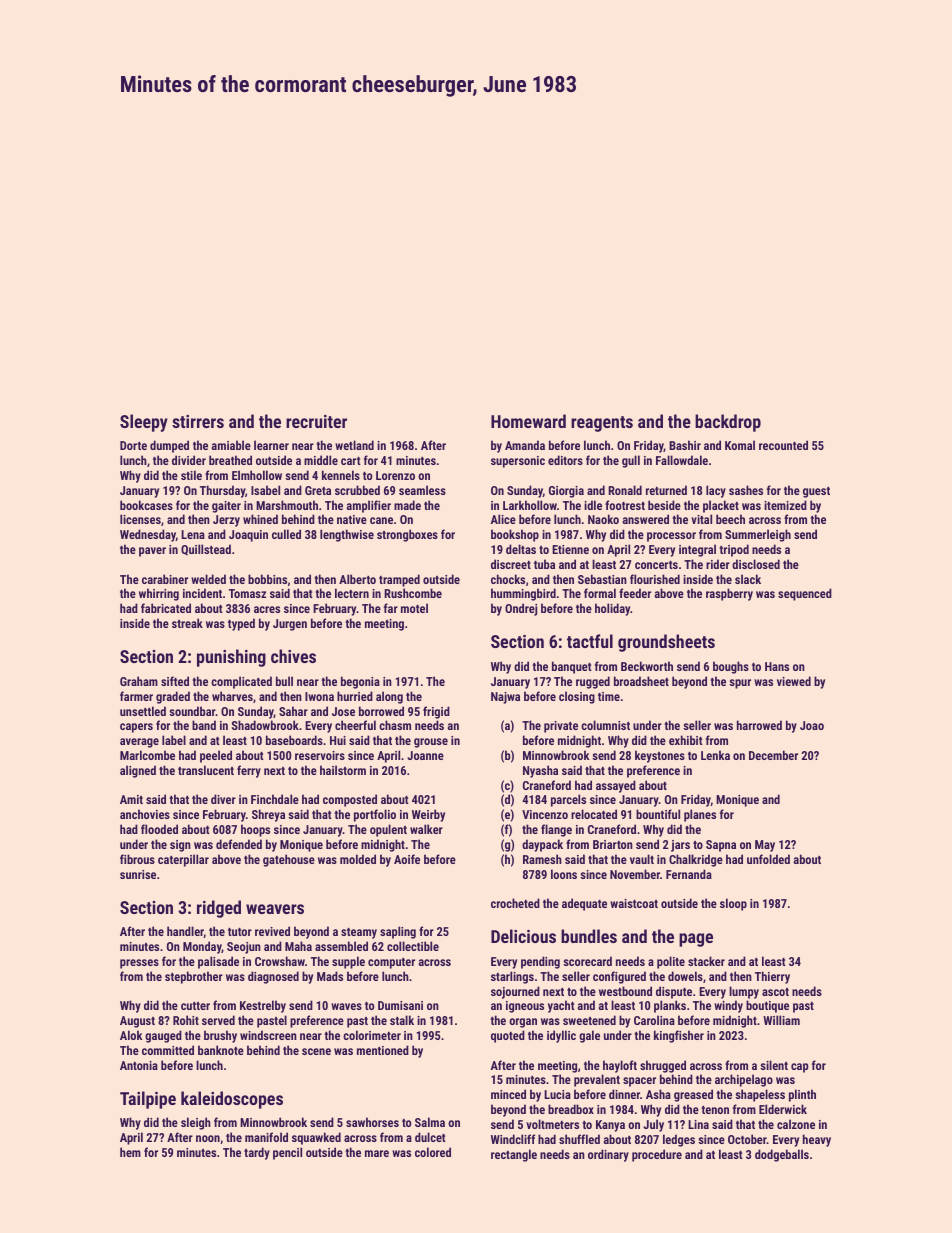  Describe the element at coordinates (518, 462) in the page. I see `supersonic` at that location.
